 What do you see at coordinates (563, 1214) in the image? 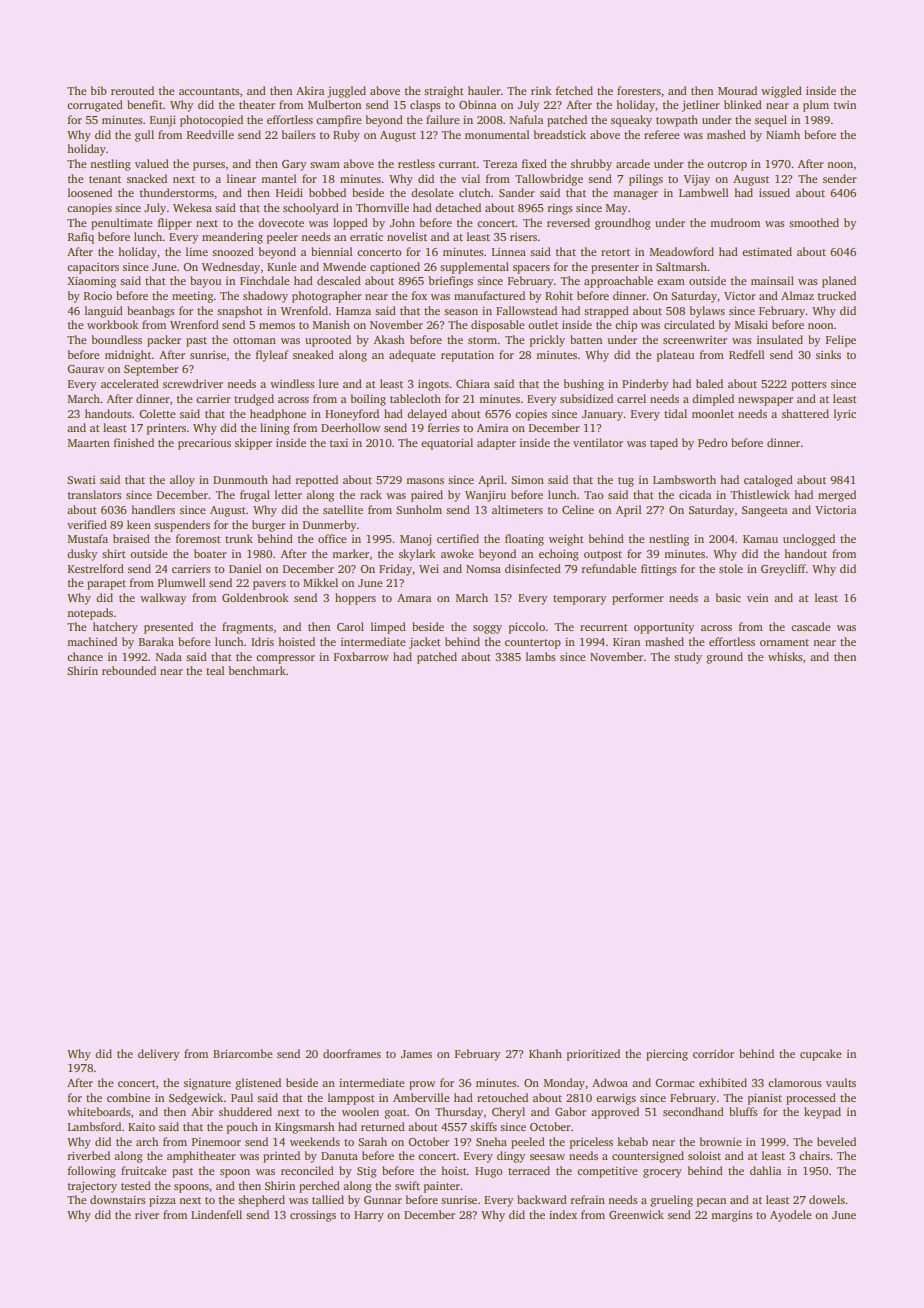
I see `index` at bounding box center [563, 1214].
